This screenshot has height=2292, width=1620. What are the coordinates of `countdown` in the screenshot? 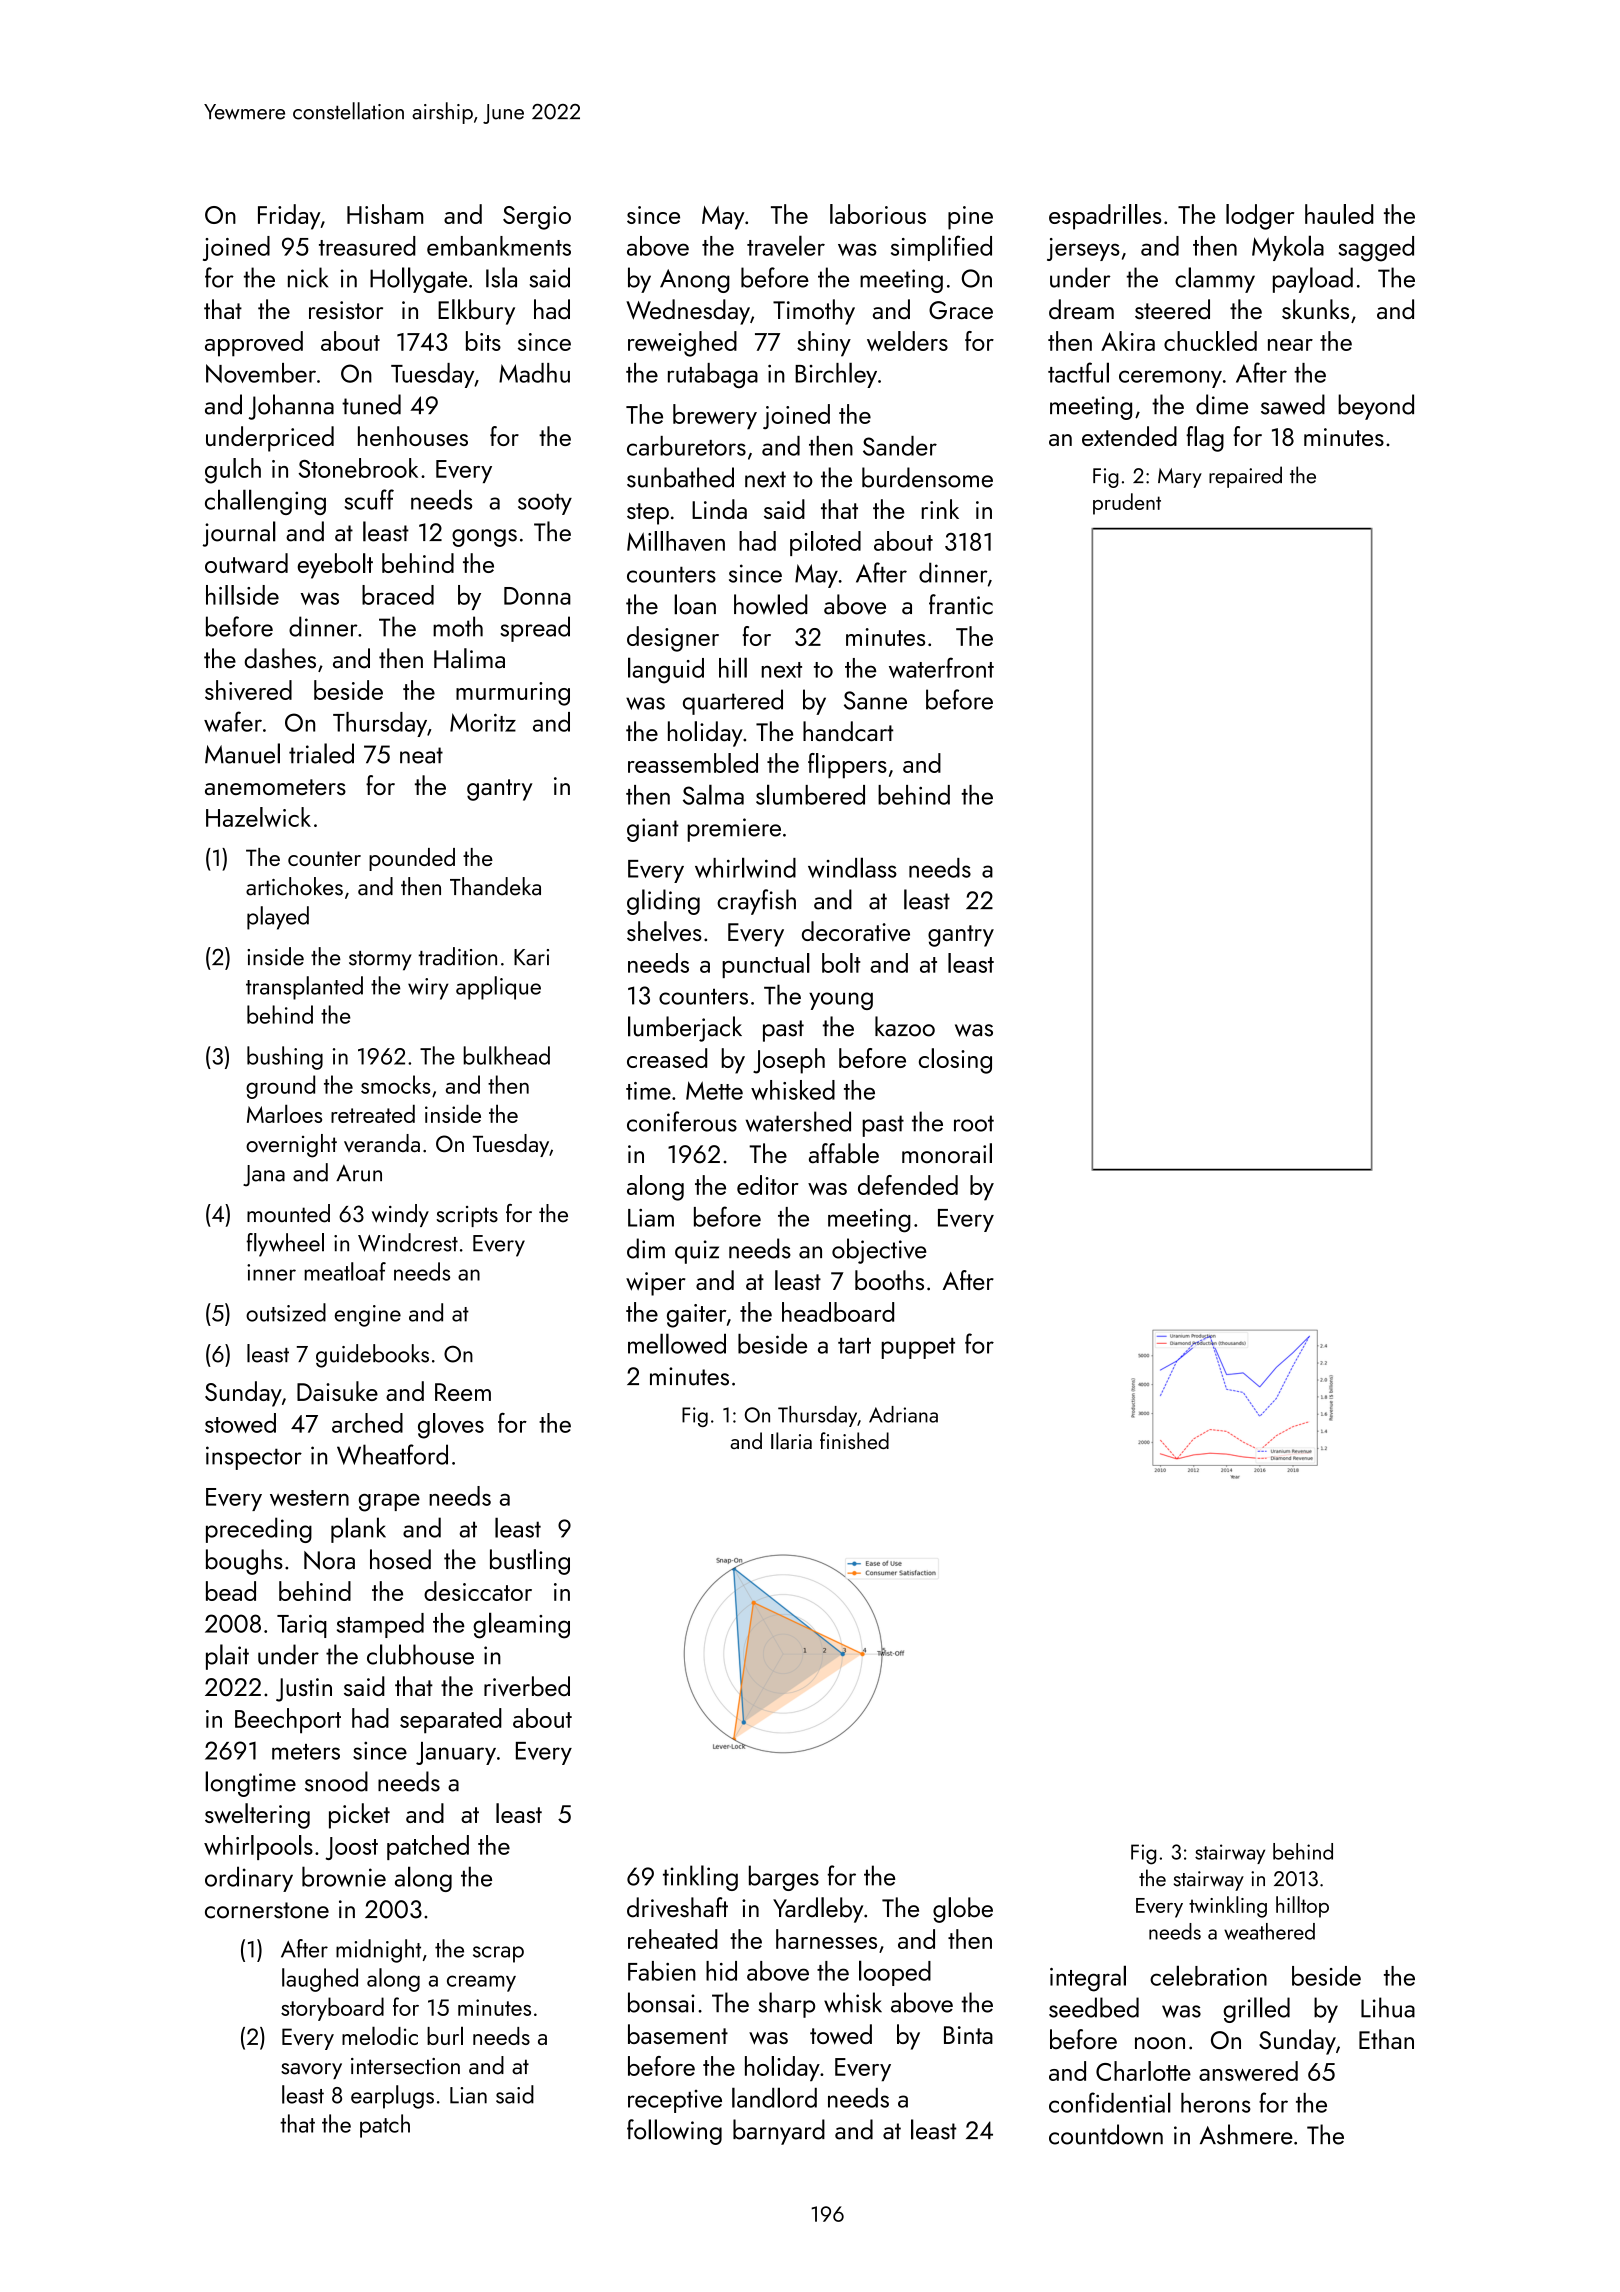 It's located at (1106, 2134).
